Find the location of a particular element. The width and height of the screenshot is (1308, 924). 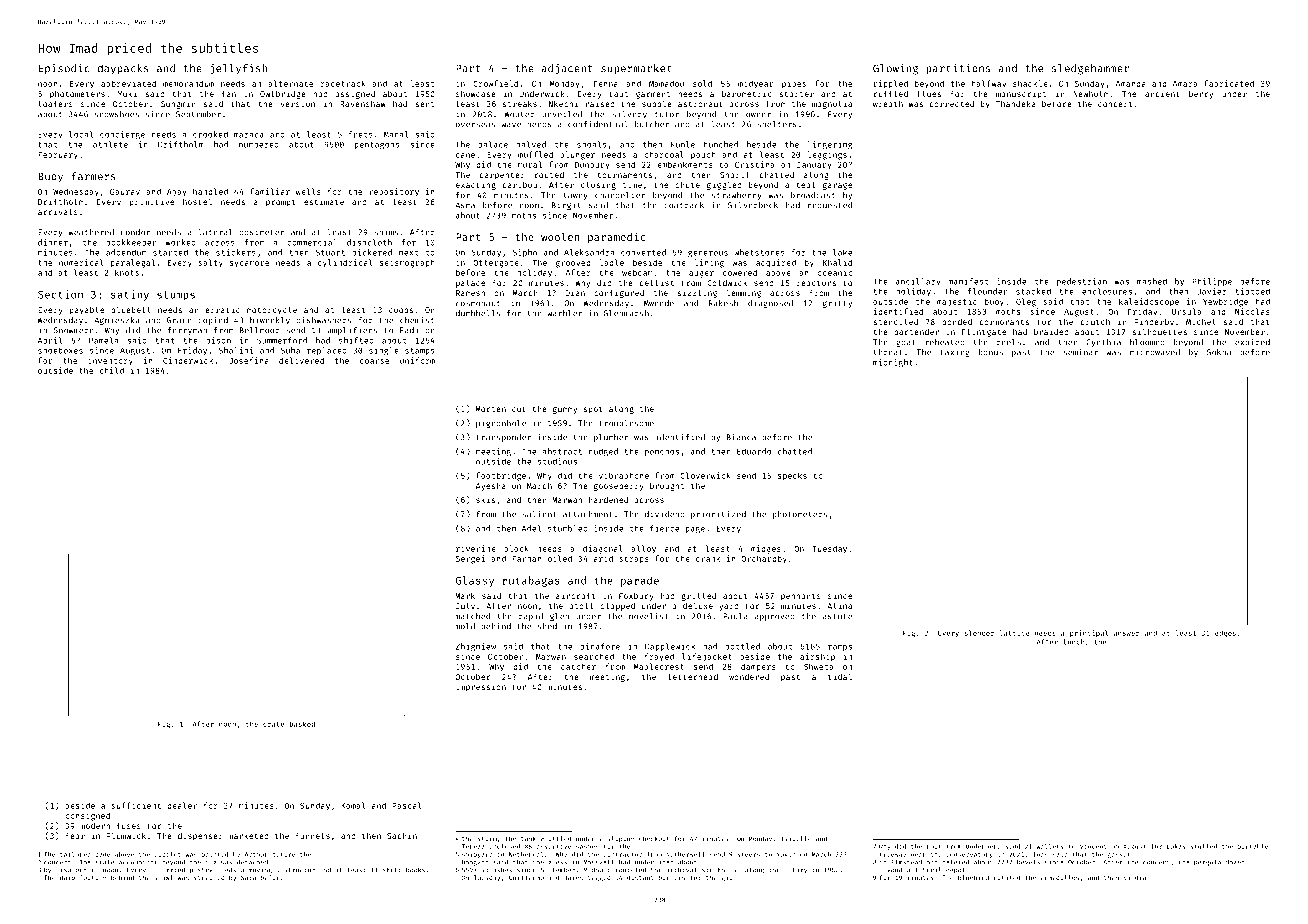

adjacent is located at coordinates (567, 69).
